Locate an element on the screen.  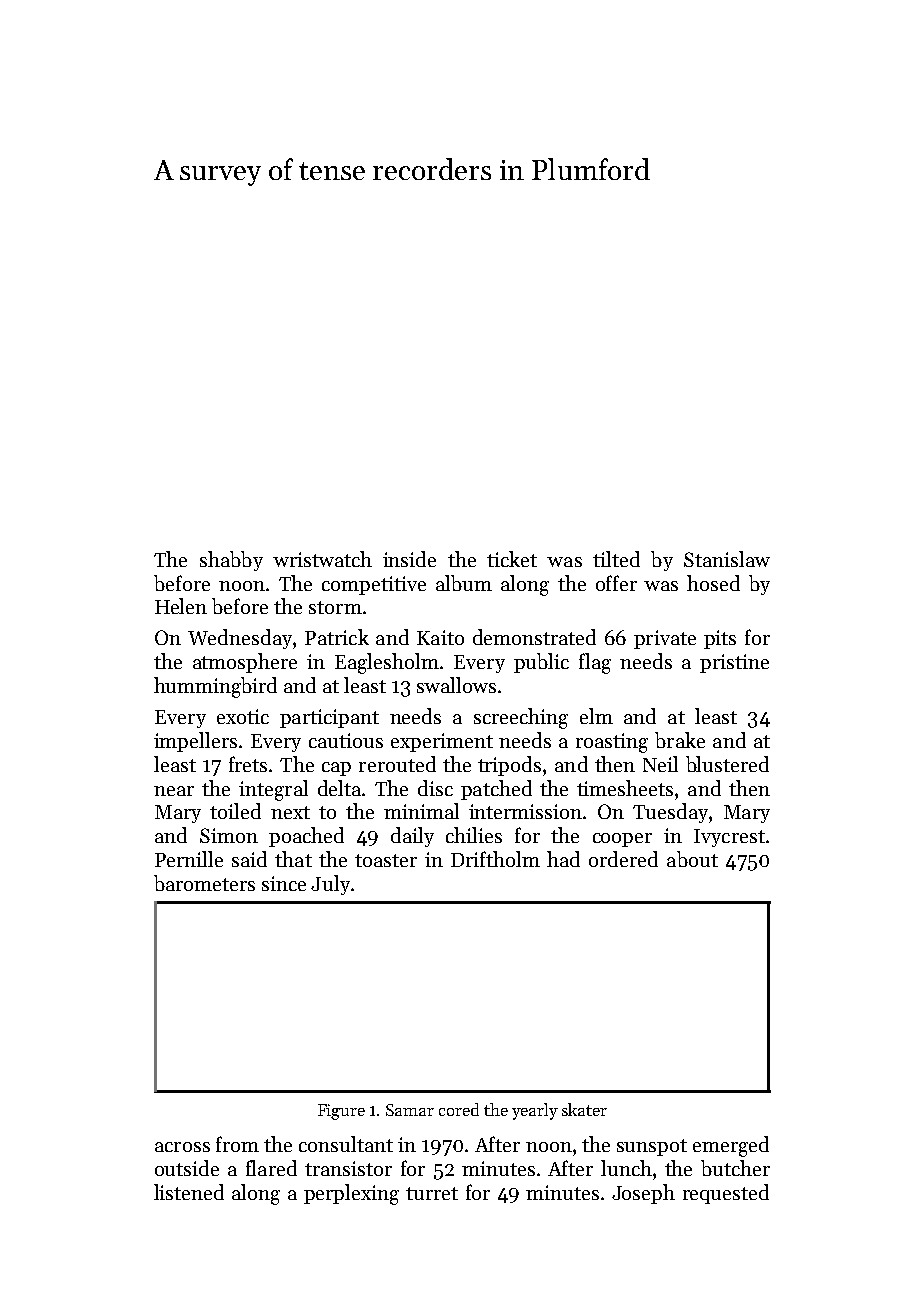
Samar is located at coordinates (410, 1110).
